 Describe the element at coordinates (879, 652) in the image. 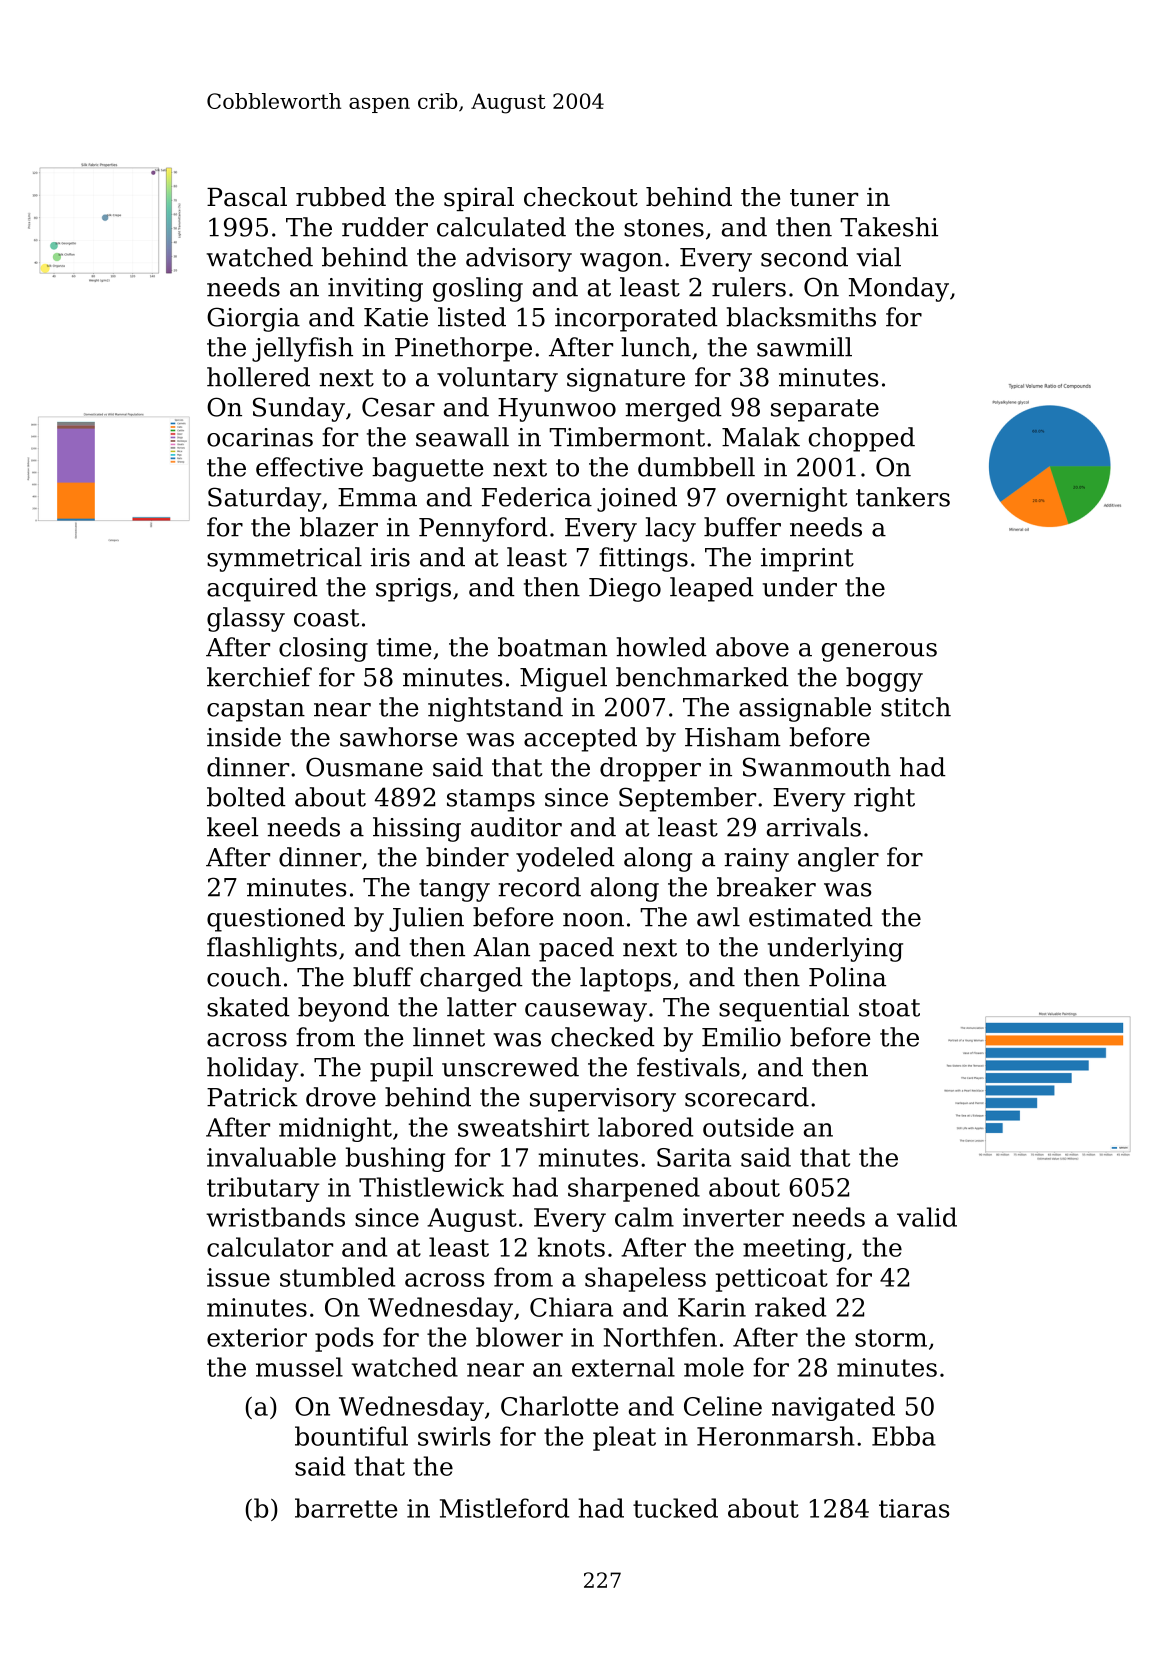

I see `generous` at that location.
